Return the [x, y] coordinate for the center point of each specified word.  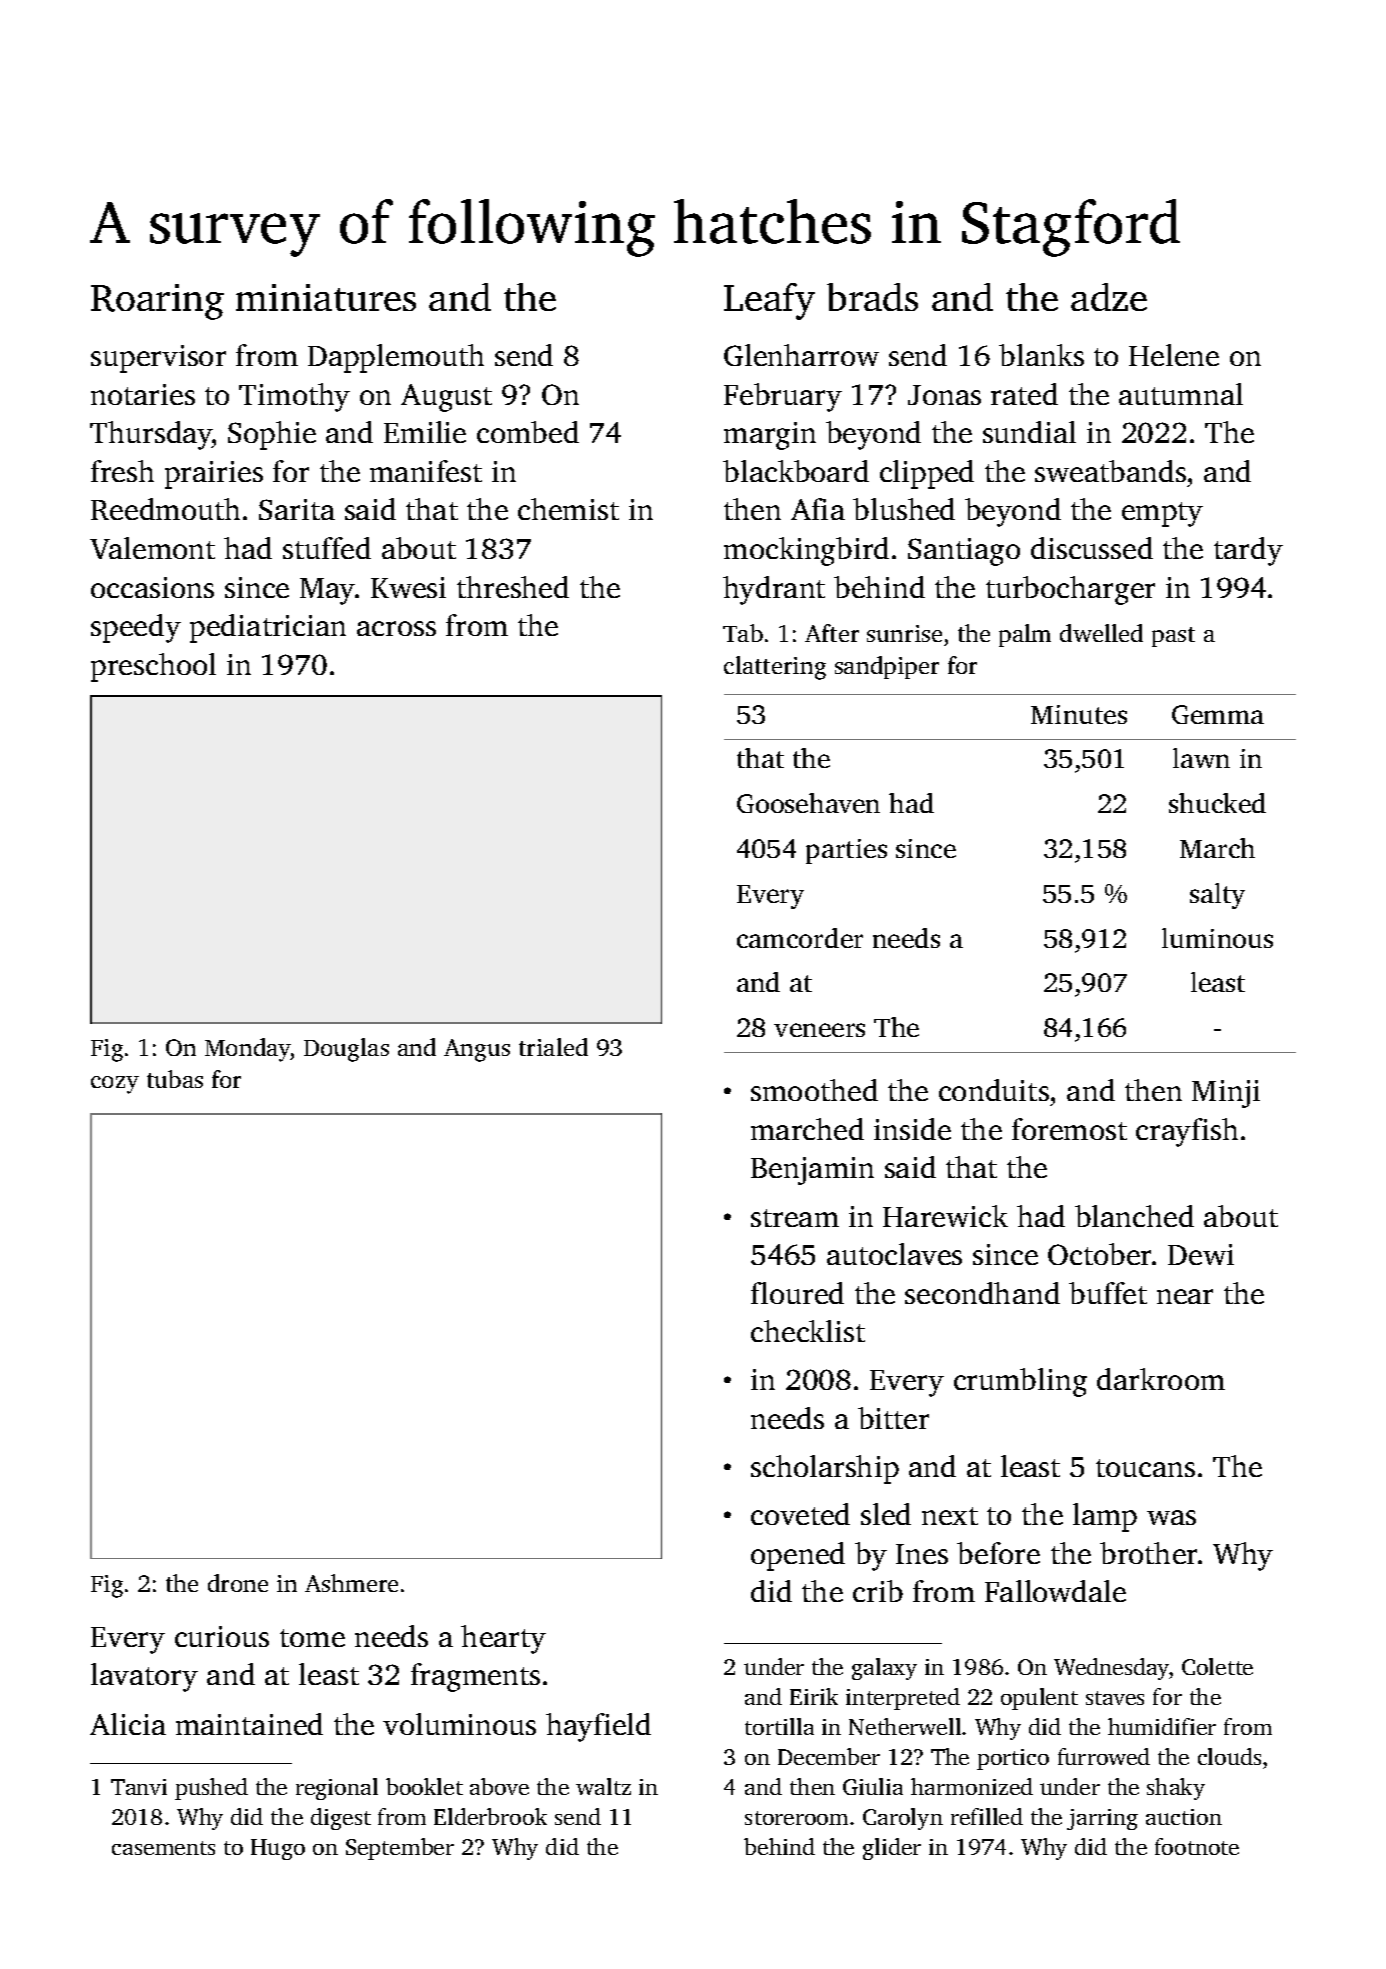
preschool [153, 667]
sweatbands [1110, 471]
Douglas [346, 1050]
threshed [513, 587]
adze [1109, 297]
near [1185, 1296]
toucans [1145, 1468]
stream [795, 1218]
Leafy [769, 301]
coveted [800, 1514]
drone [238, 1583]
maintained [249, 1724]
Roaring [157, 302]
